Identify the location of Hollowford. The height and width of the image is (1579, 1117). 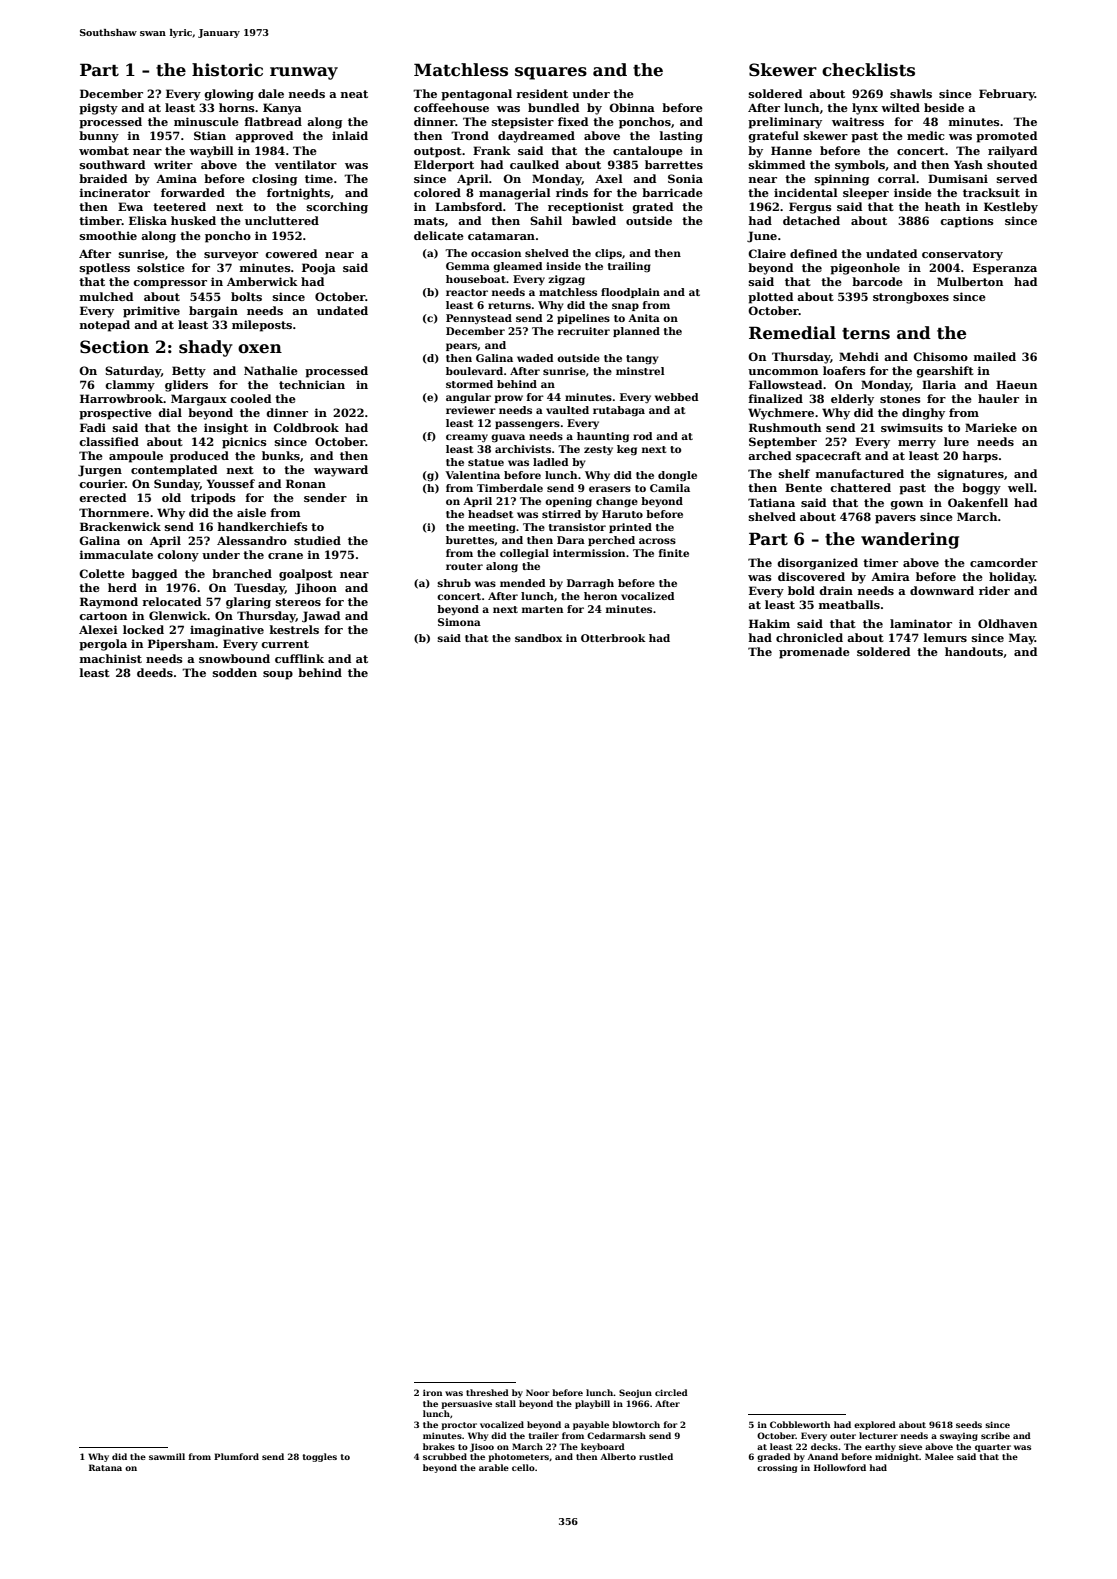
(840, 1467).
